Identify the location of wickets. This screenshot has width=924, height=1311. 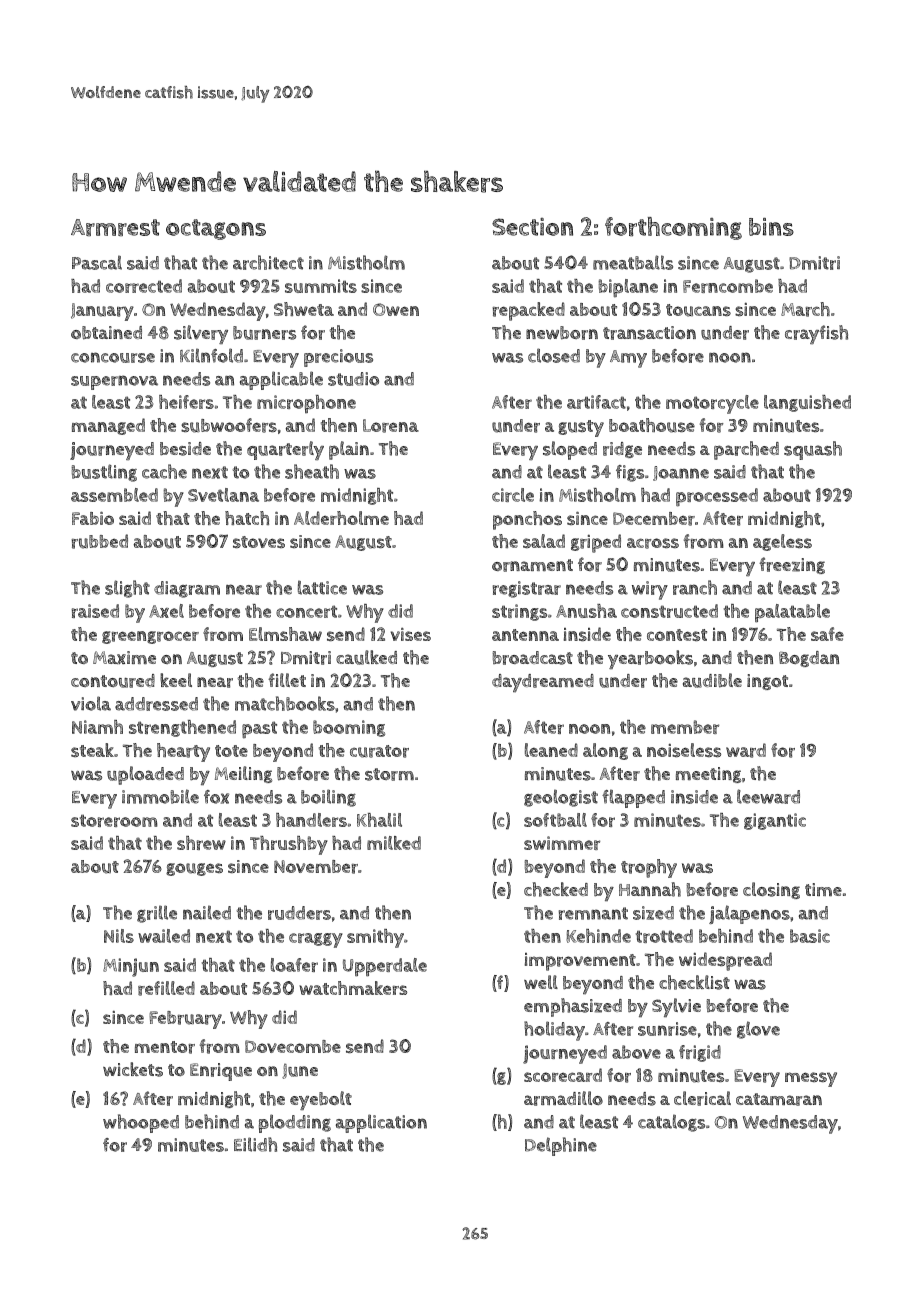
(133, 1069).
